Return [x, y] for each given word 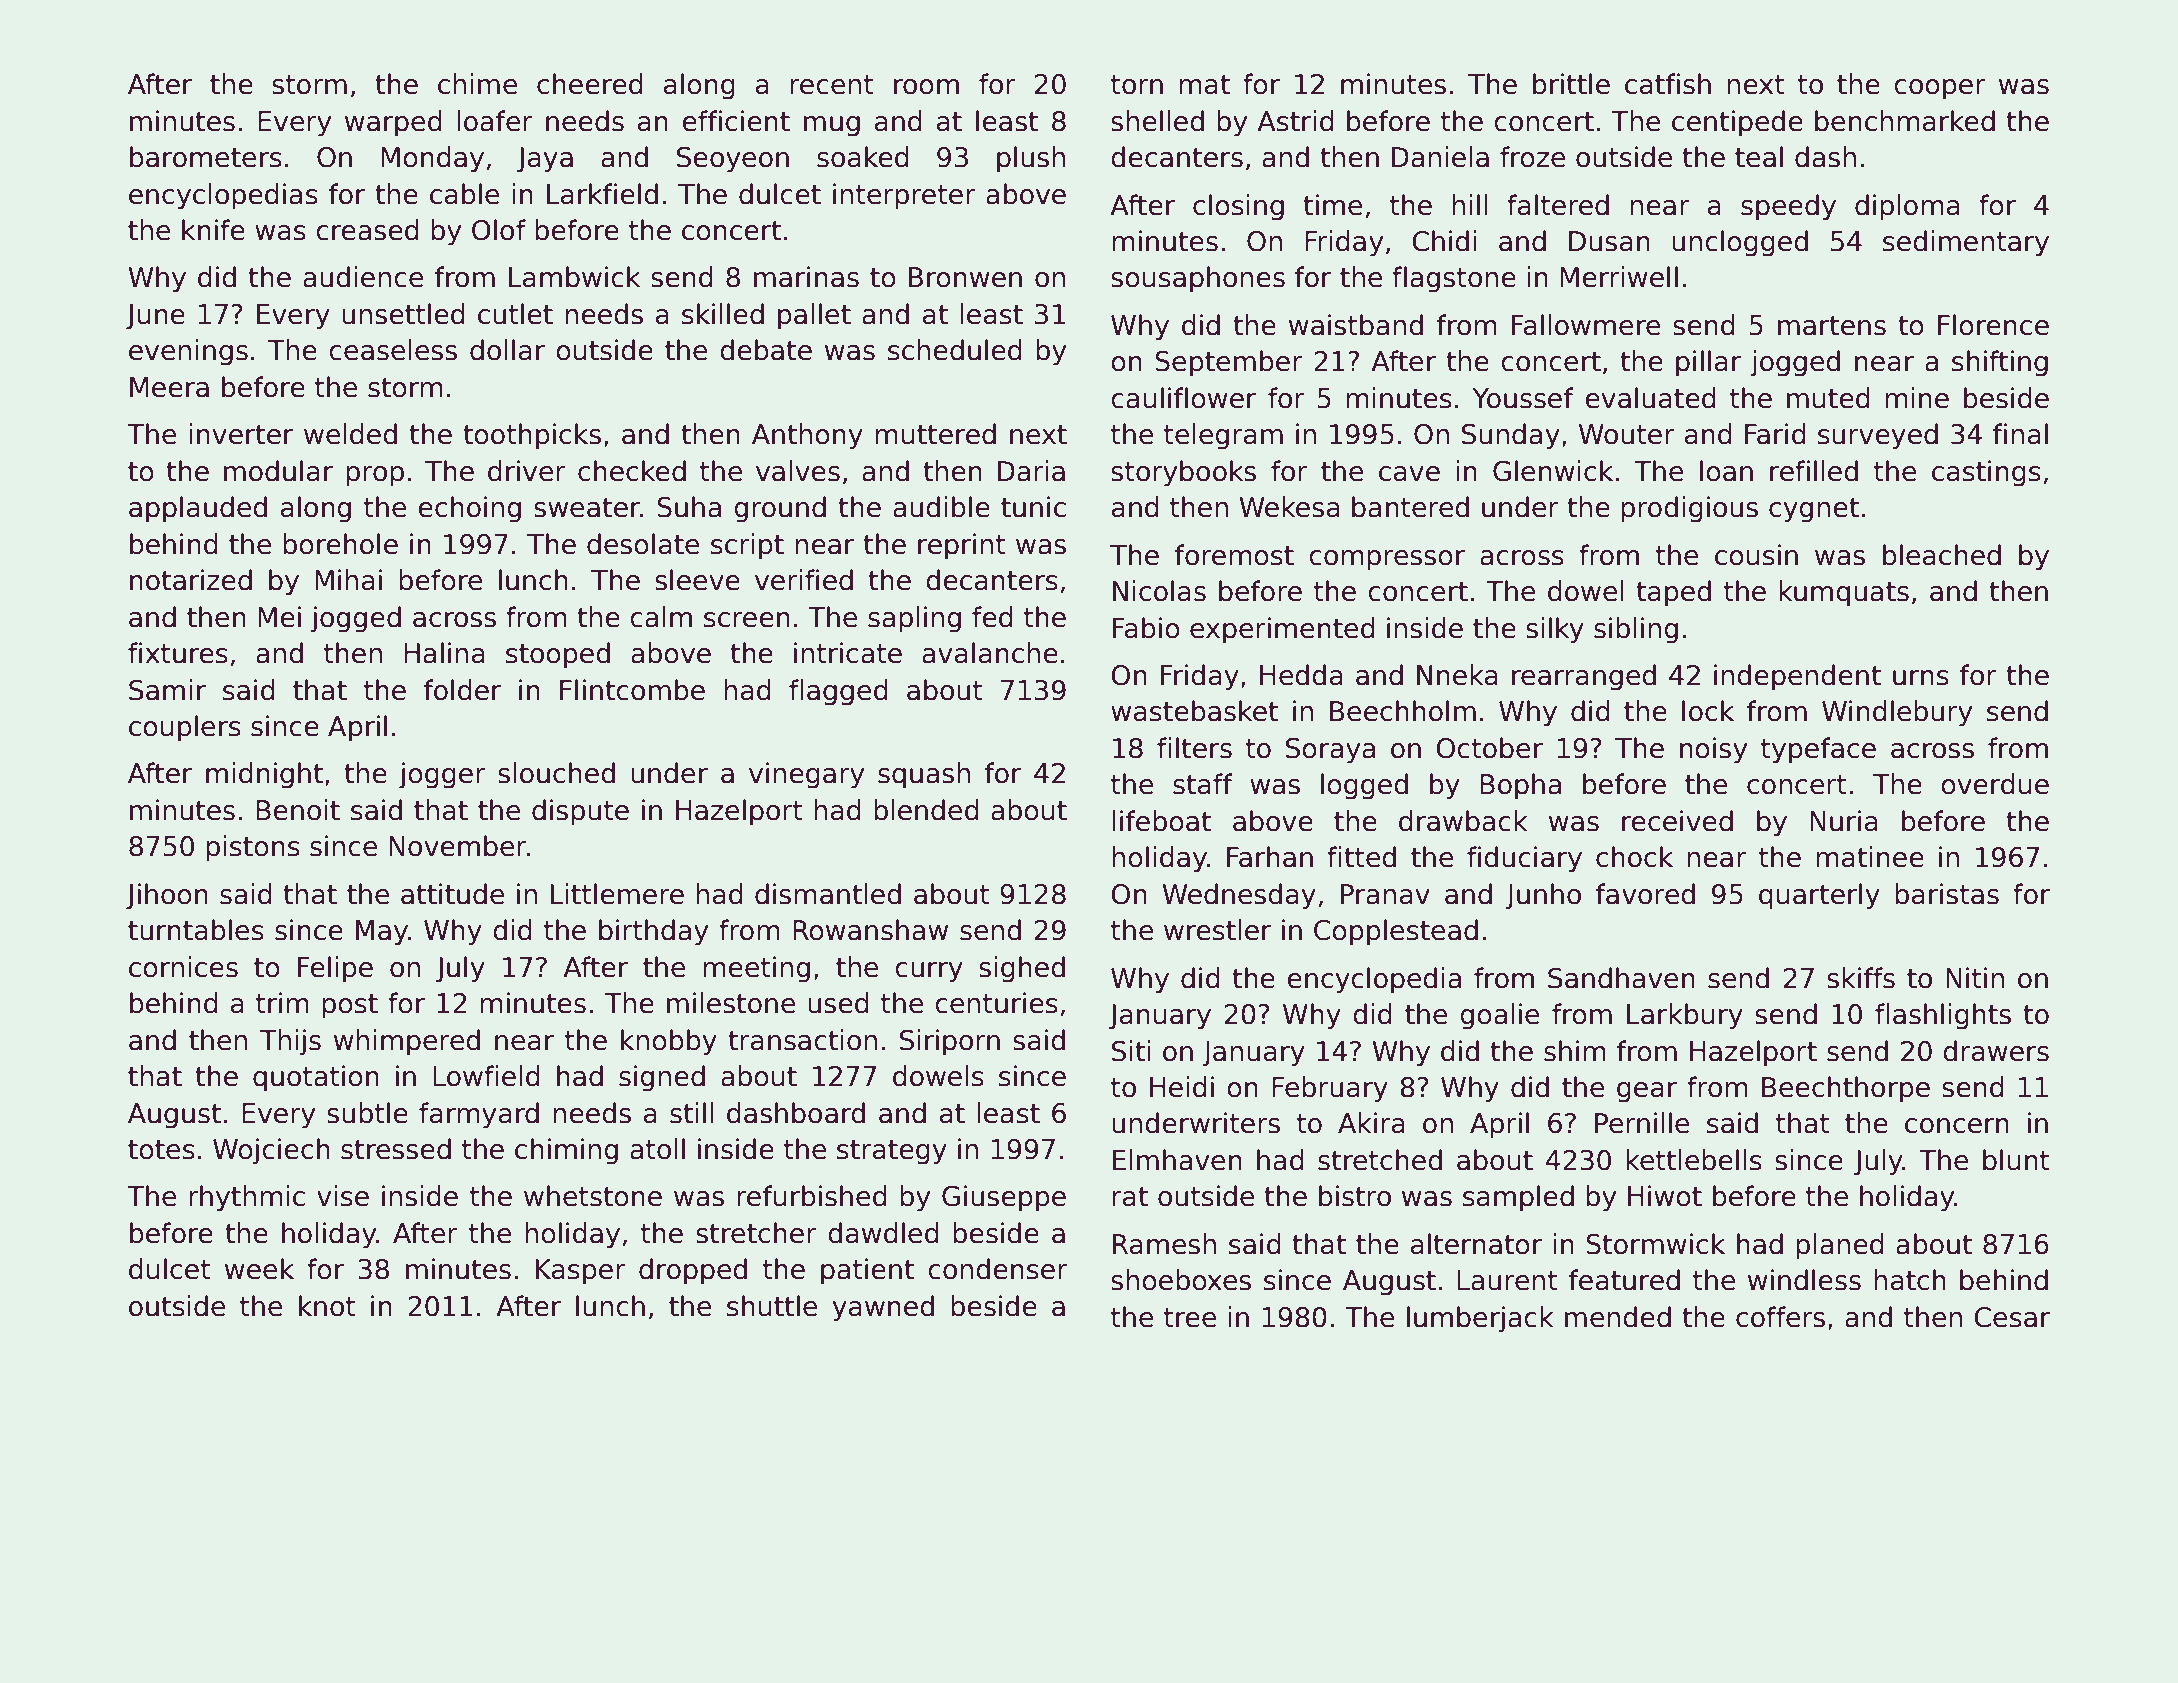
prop [375, 476]
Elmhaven [1177, 1160]
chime [477, 84]
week [259, 1269]
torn [1137, 85]
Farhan [1270, 857]
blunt [2016, 1160]
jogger [442, 775]
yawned [883, 1308]
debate [766, 350]
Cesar [2012, 1317]
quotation [316, 1078]
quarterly [1819, 896]
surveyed [1878, 436]
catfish [1668, 84]
